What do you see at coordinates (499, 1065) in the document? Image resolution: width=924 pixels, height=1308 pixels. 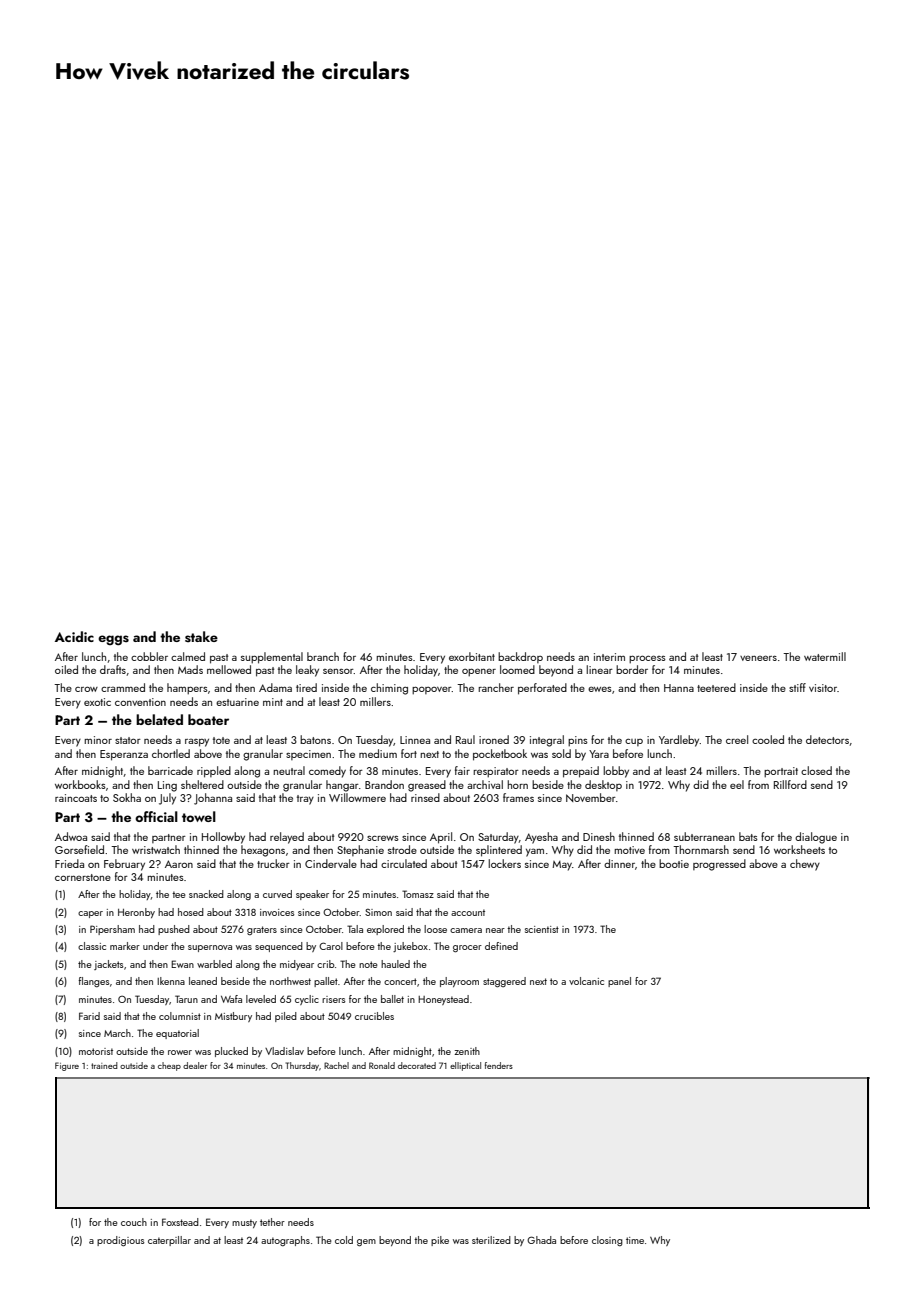 I see `fenders` at bounding box center [499, 1065].
